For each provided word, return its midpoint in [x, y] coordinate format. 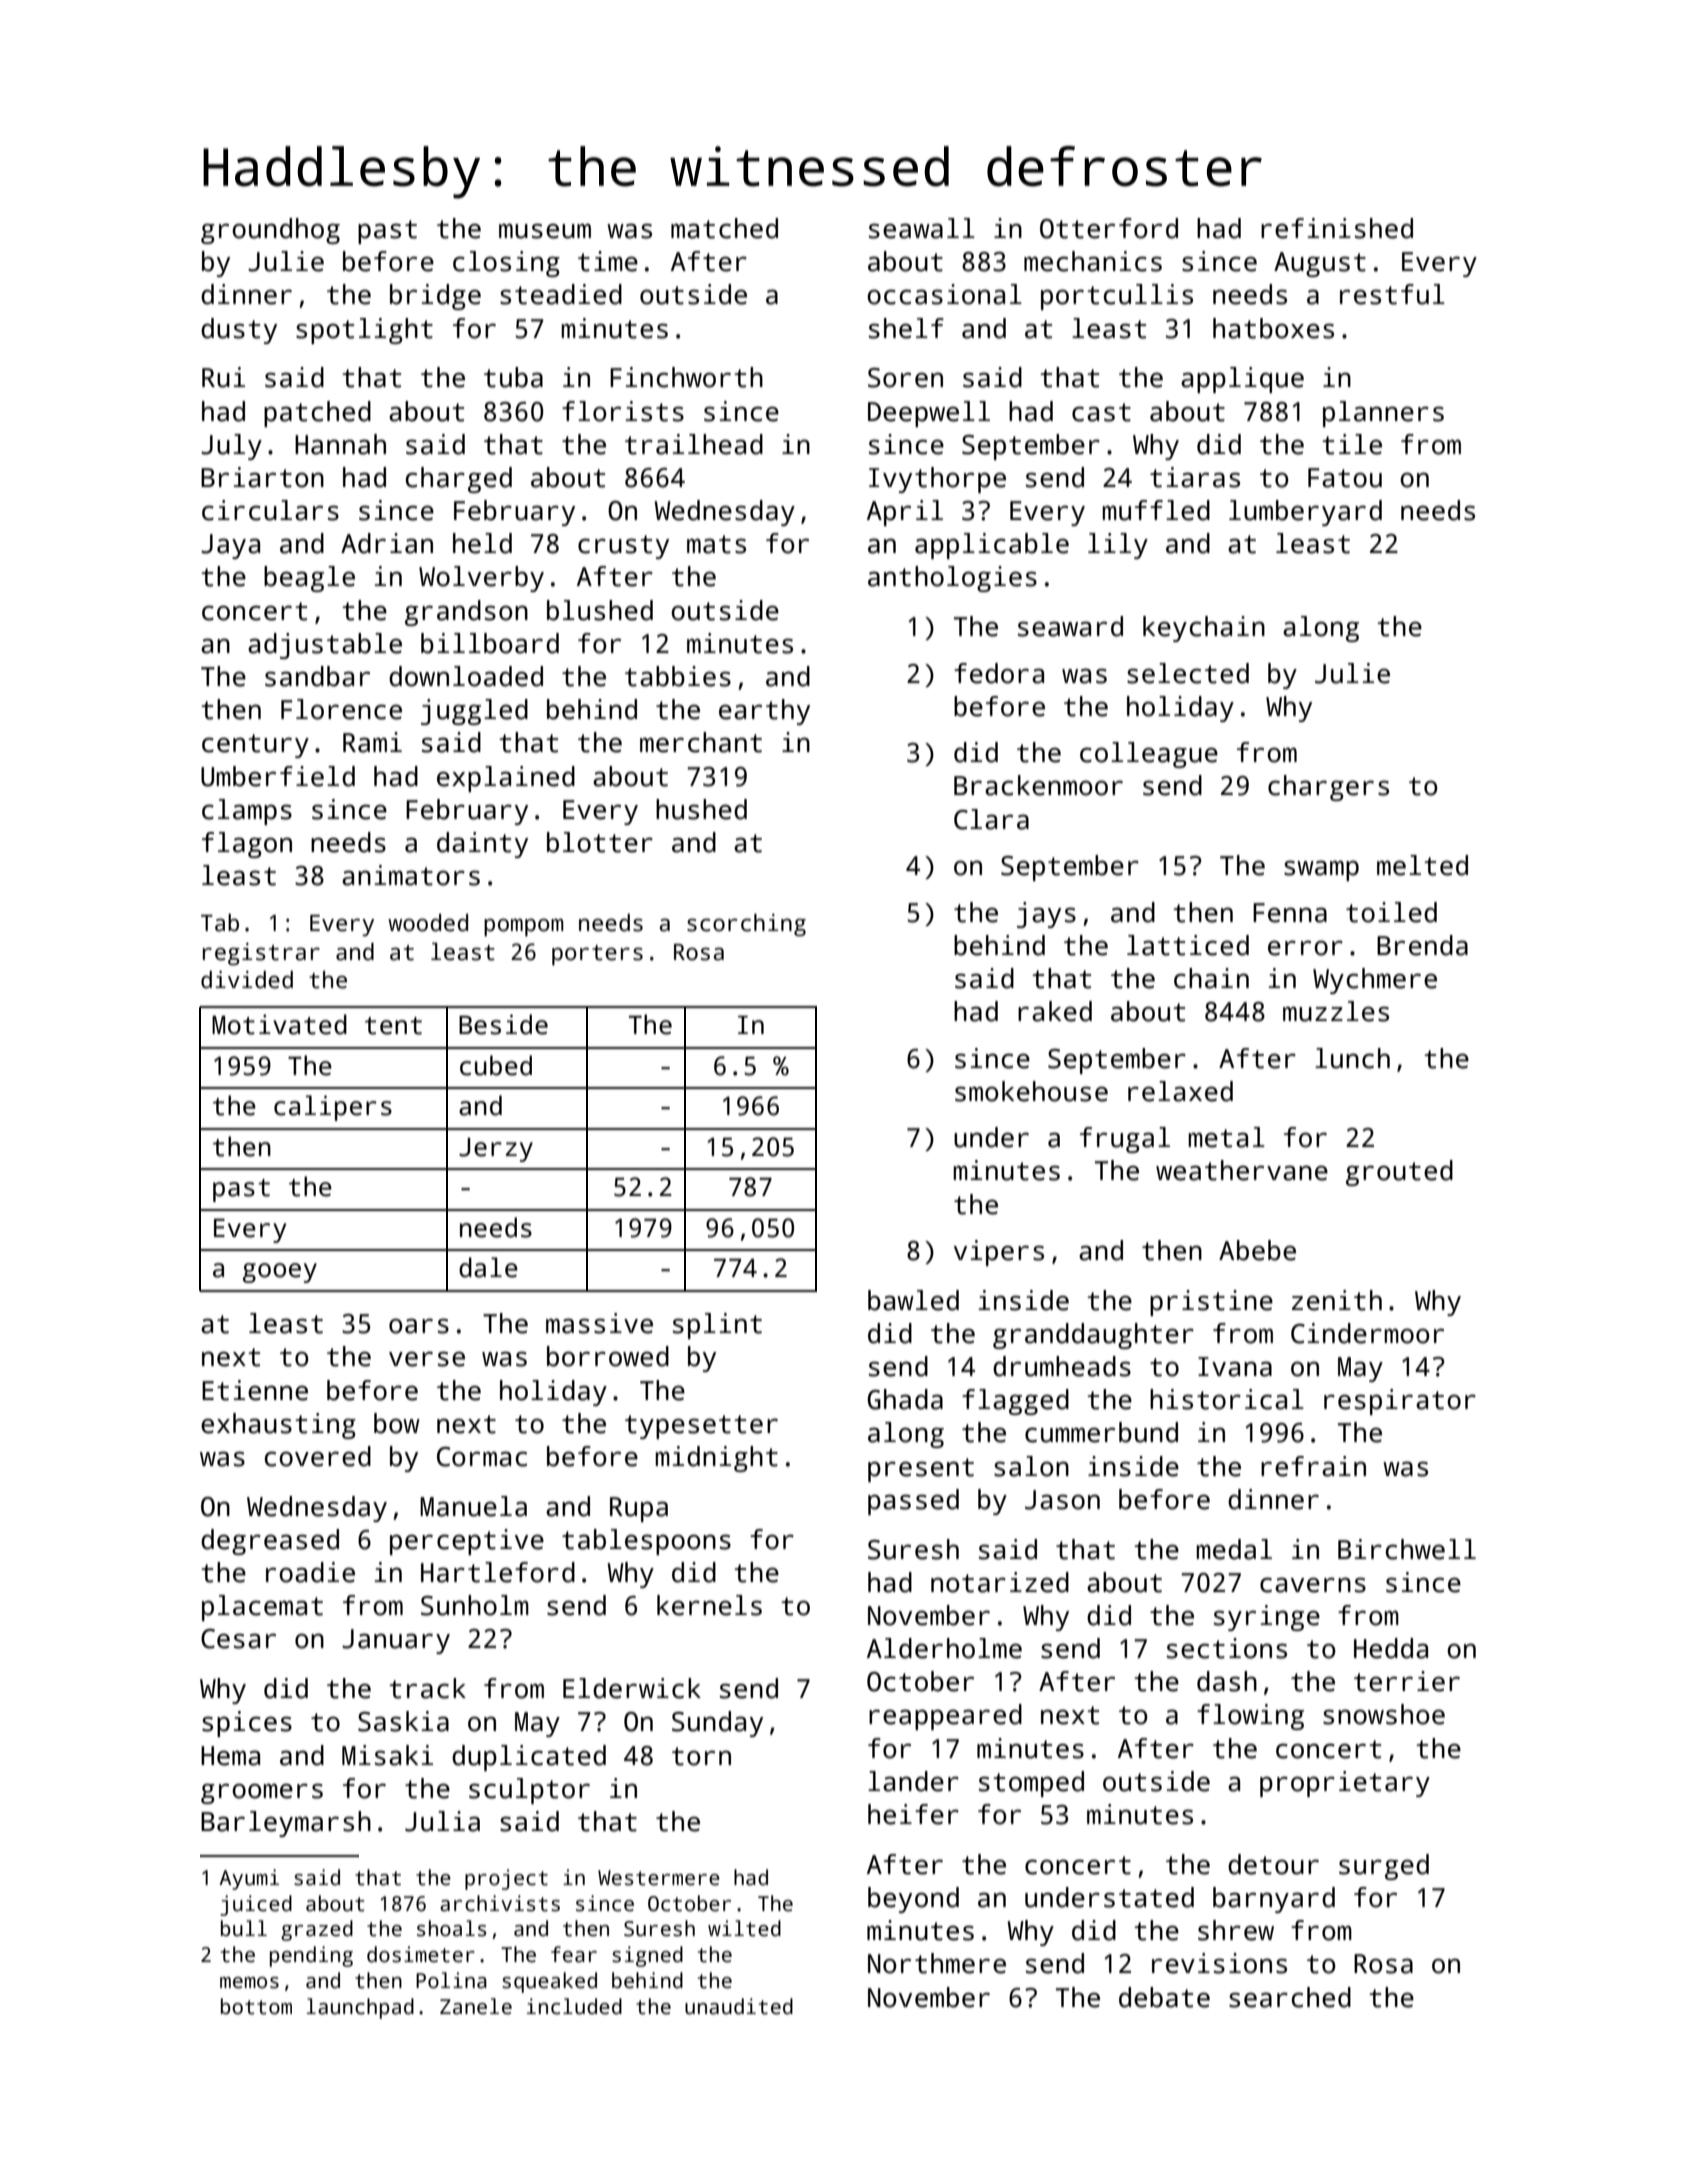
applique [1242, 380]
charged [459, 480]
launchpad [360, 2008]
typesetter [701, 1427]
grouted [1399, 1173]
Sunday [717, 1724]
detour [1273, 1864]
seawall [922, 228]
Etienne [255, 1390]
